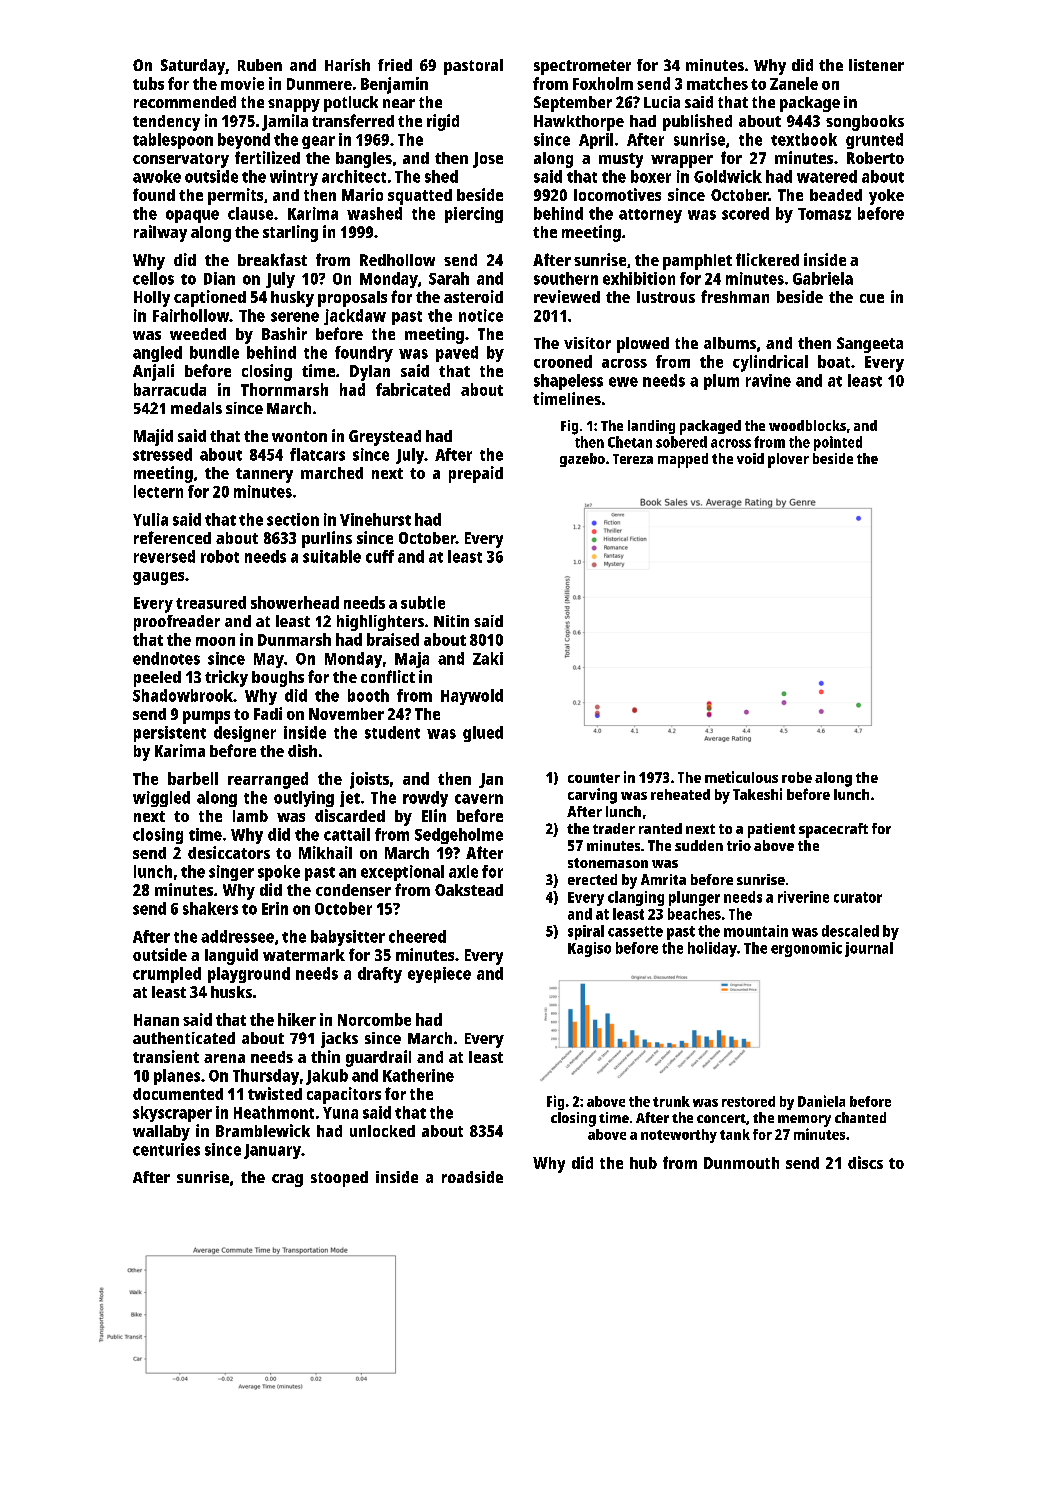  Describe the element at coordinates (242, 83) in the screenshot. I see `movie` at that location.
